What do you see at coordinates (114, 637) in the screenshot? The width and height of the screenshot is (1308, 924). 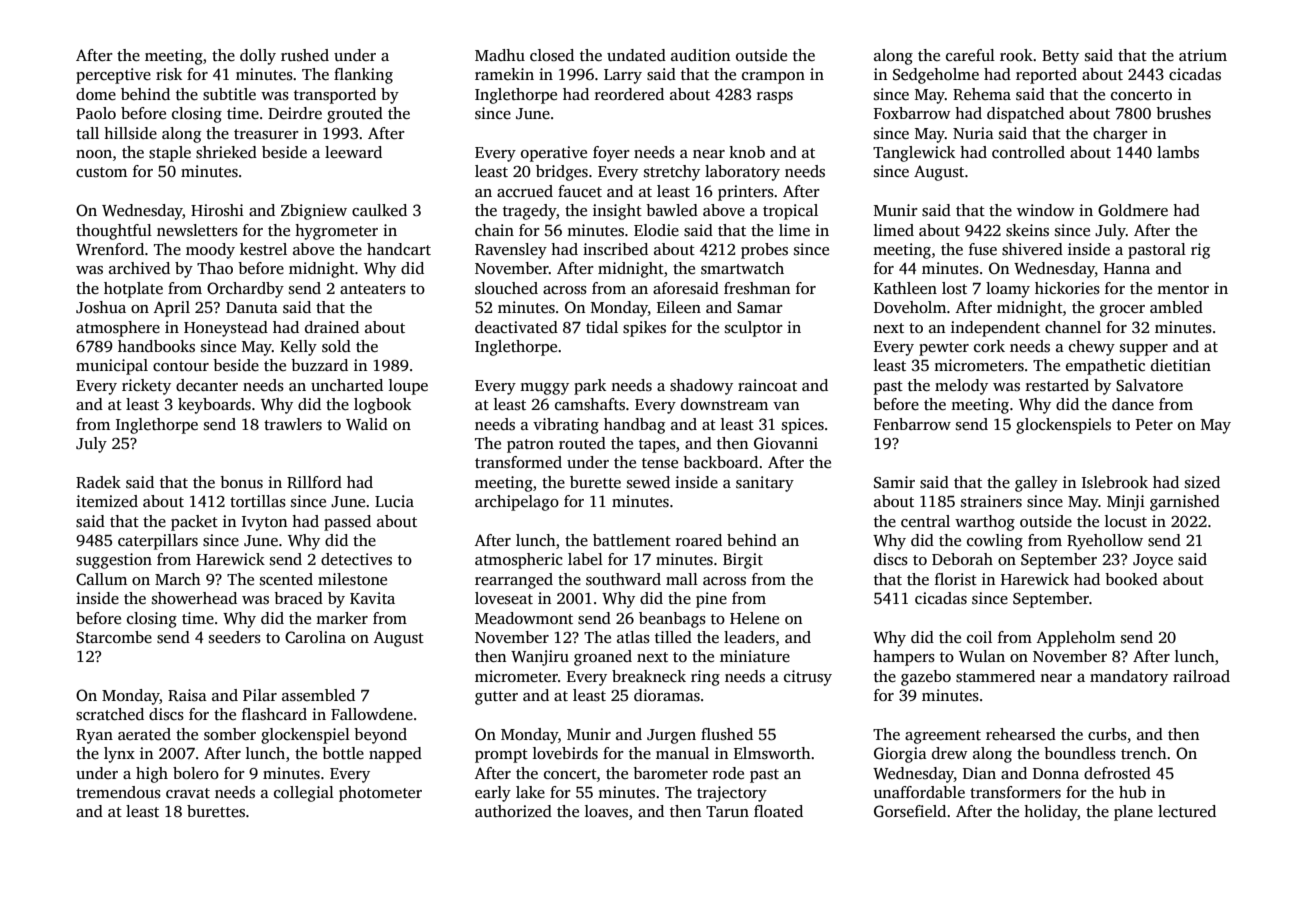 I see `Starcombe` at bounding box center [114, 637].
